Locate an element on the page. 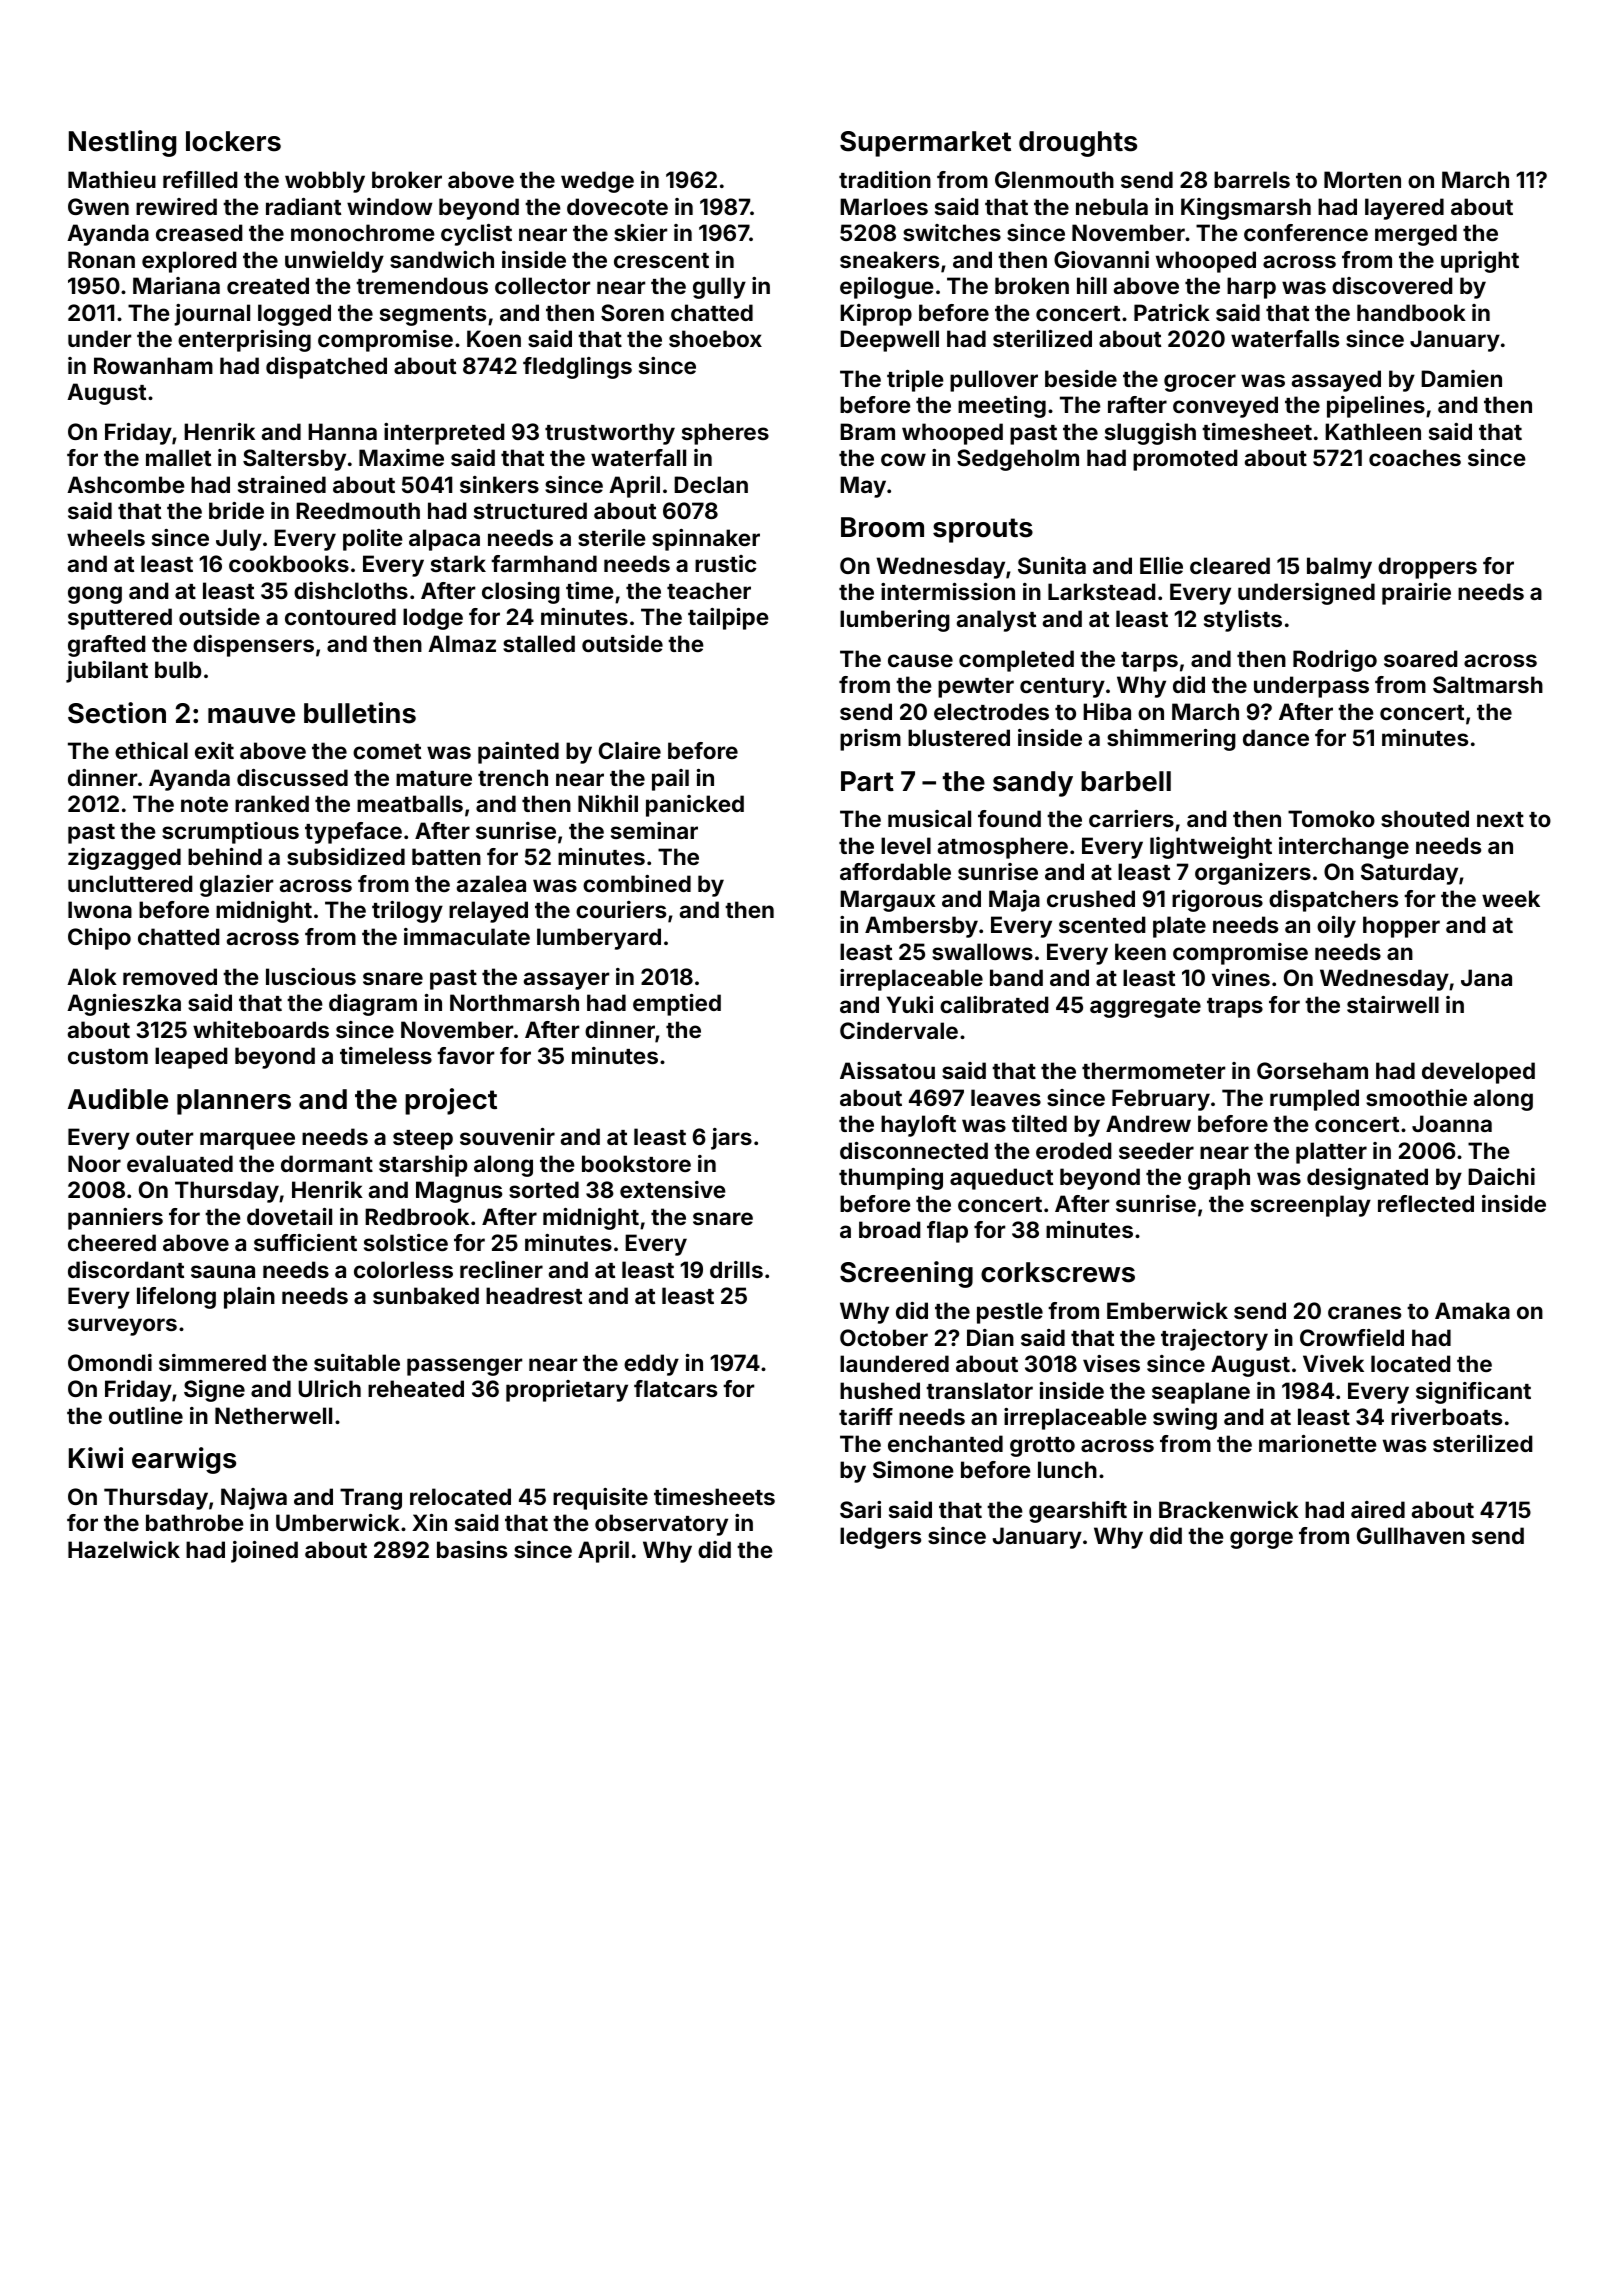 Image resolution: width=1620 pixels, height=2292 pixels. stylists is located at coordinates (1243, 621).
